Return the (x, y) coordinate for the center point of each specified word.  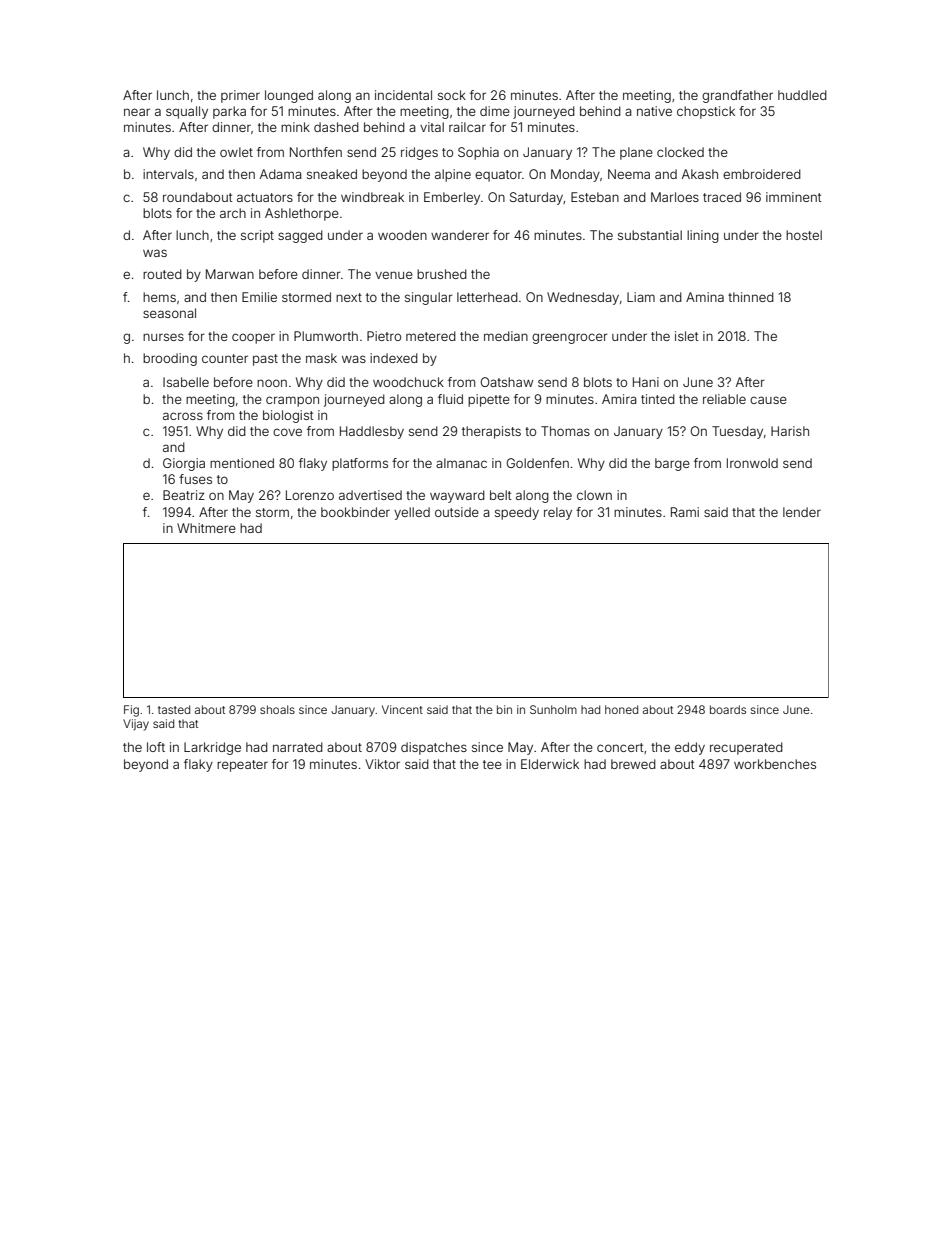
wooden (402, 235)
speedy (517, 513)
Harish (790, 431)
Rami (685, 512)
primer (240, 96)
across (183, 416)
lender (802, 512)
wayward (457, 496)
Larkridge (212, 748)
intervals (168, 174)
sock (452, 95)
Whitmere (206, 528)
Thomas (565, 431)
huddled (802, 95)
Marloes (675, 197)
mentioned (242, 463)
